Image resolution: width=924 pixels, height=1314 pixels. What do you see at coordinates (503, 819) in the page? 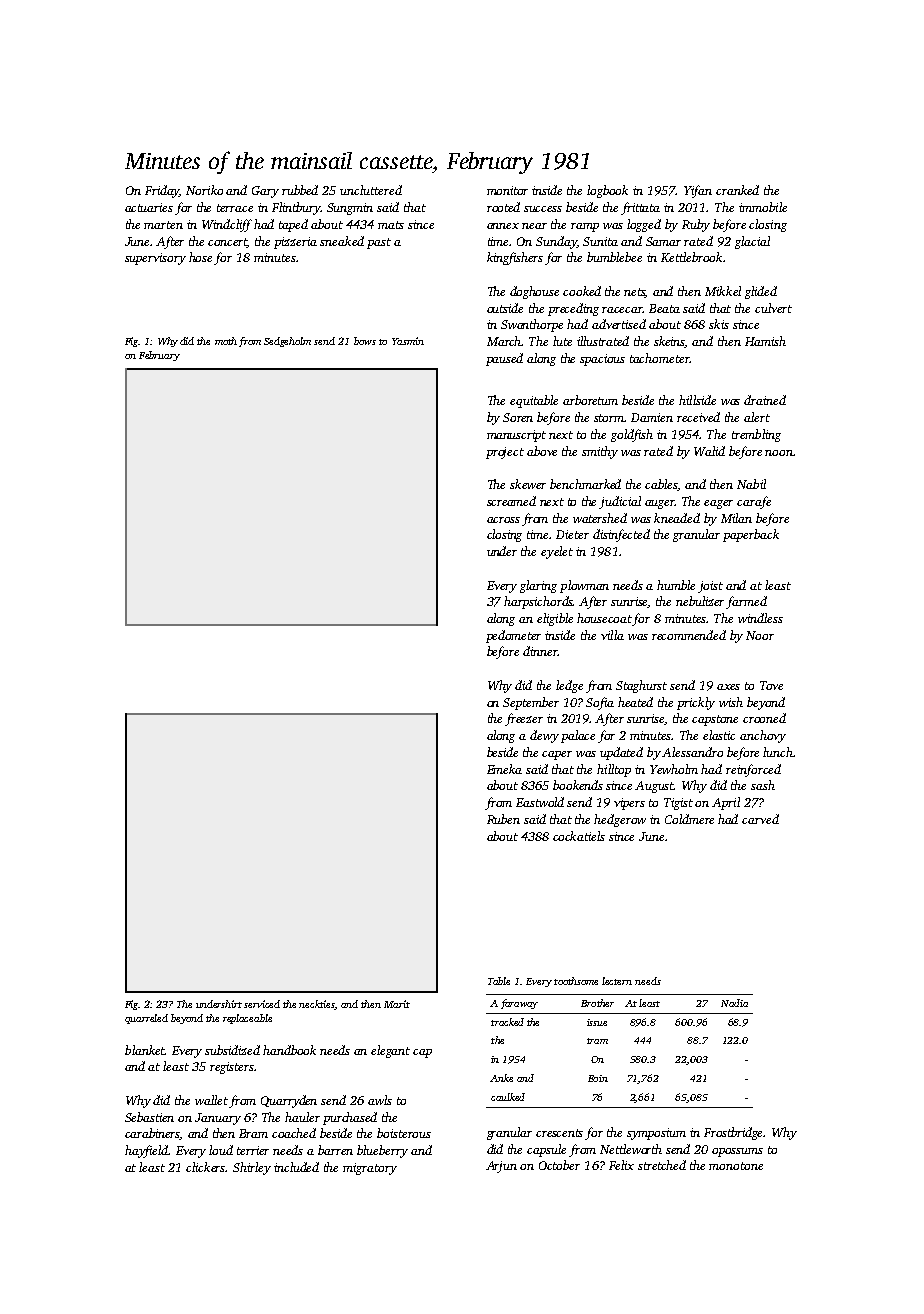
I see `Ruben` at bounding box center [503, 819].
